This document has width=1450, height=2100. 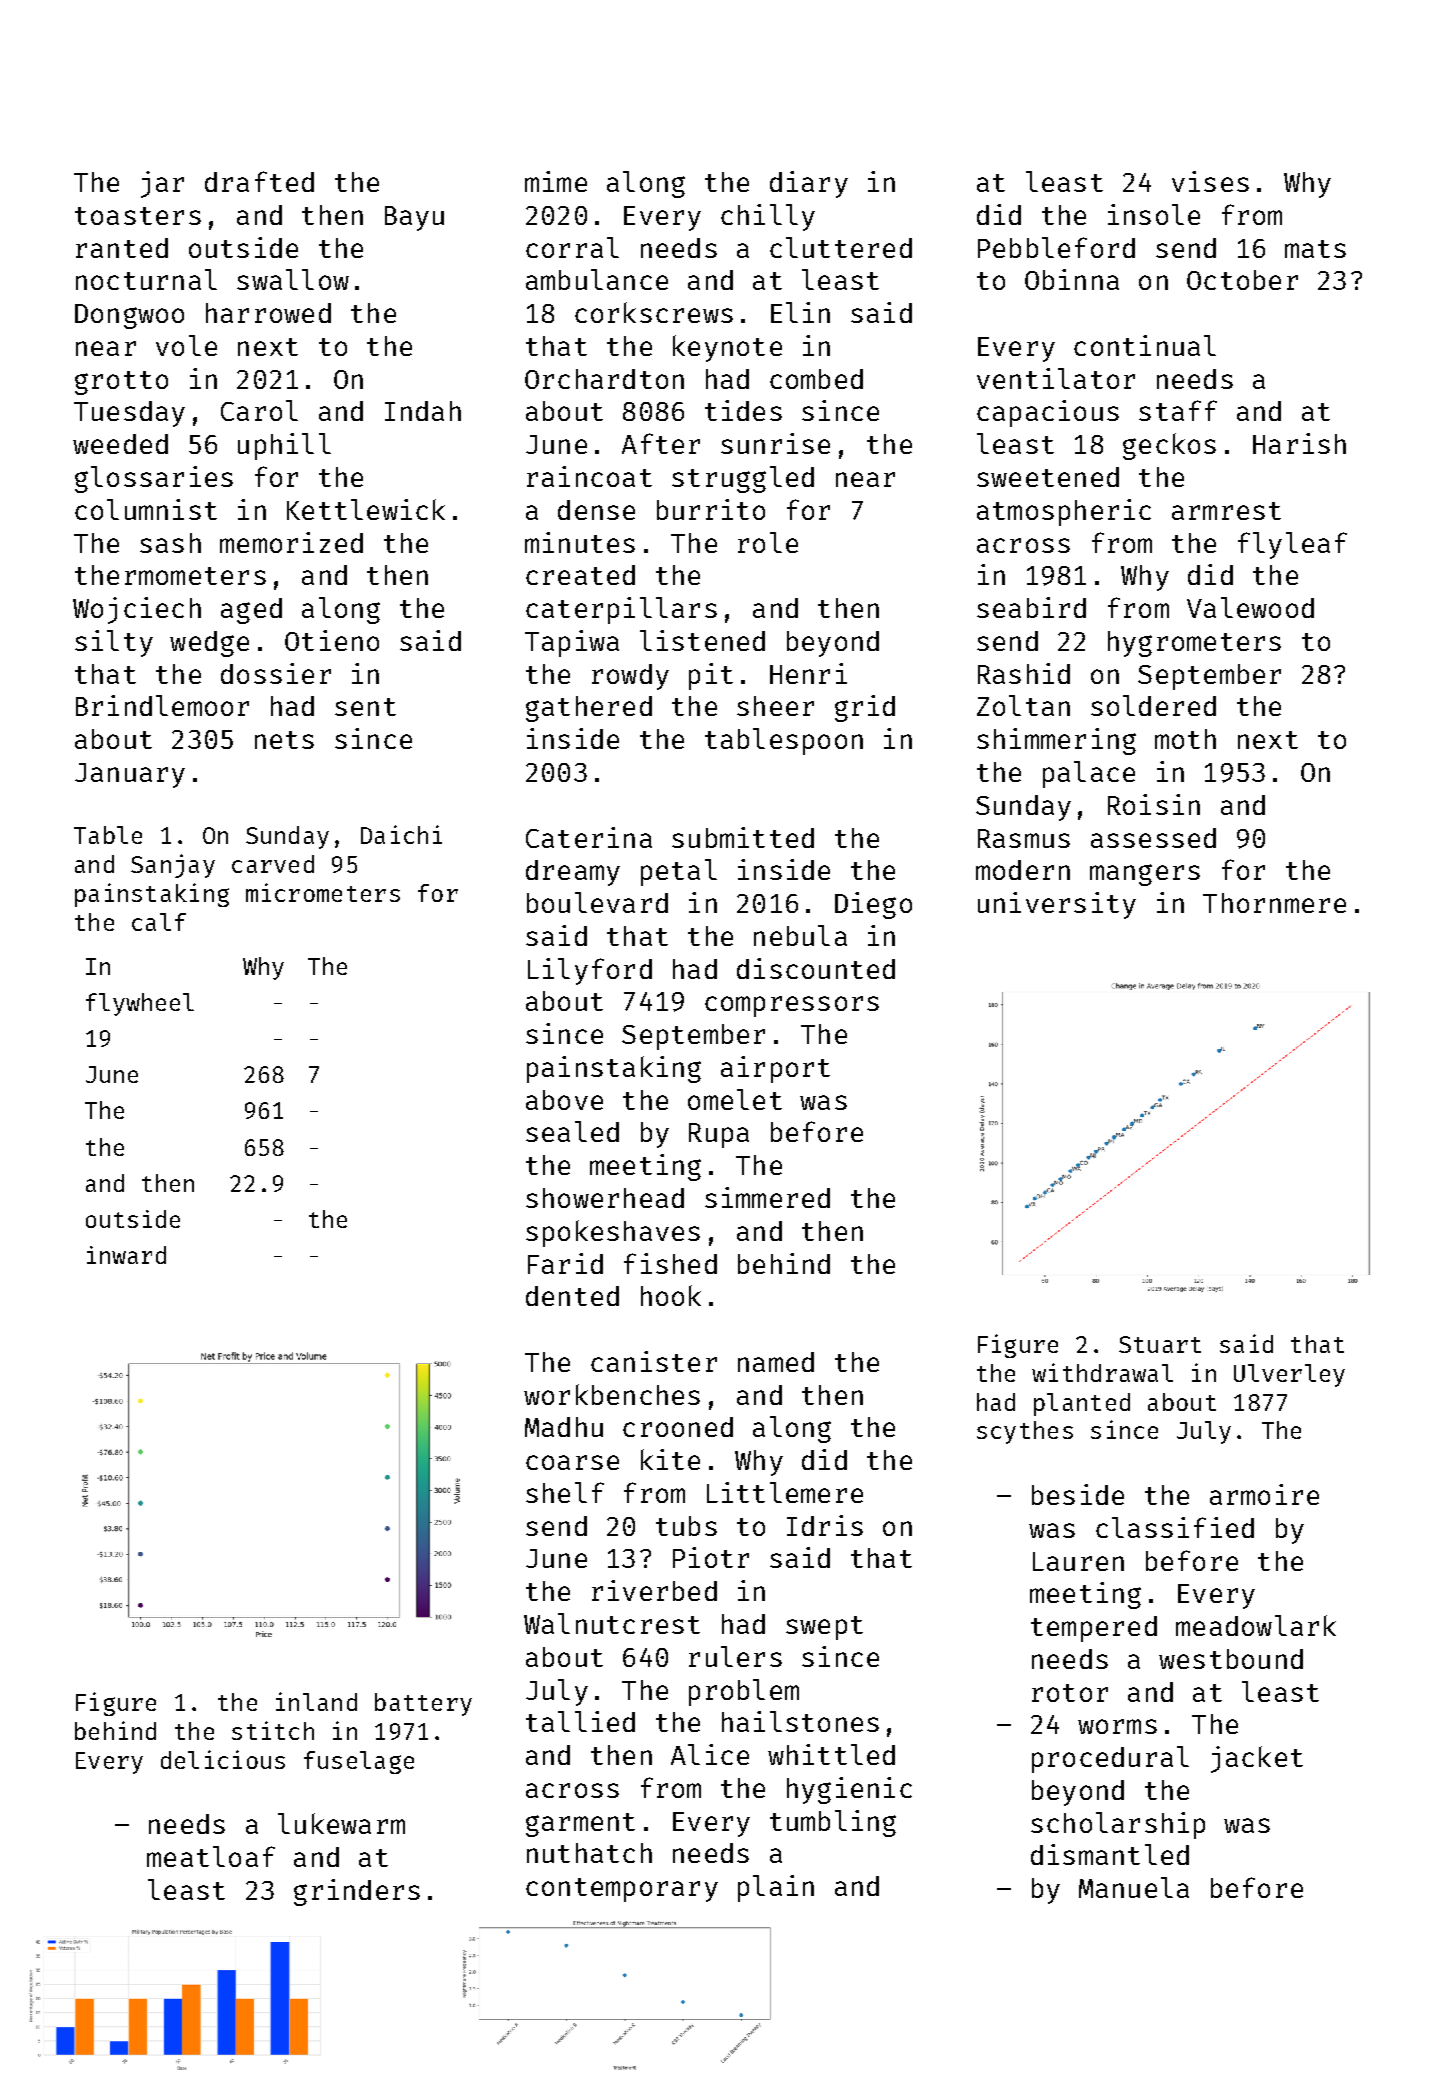 I want to click on vises, so click(x=1210, y=181).
